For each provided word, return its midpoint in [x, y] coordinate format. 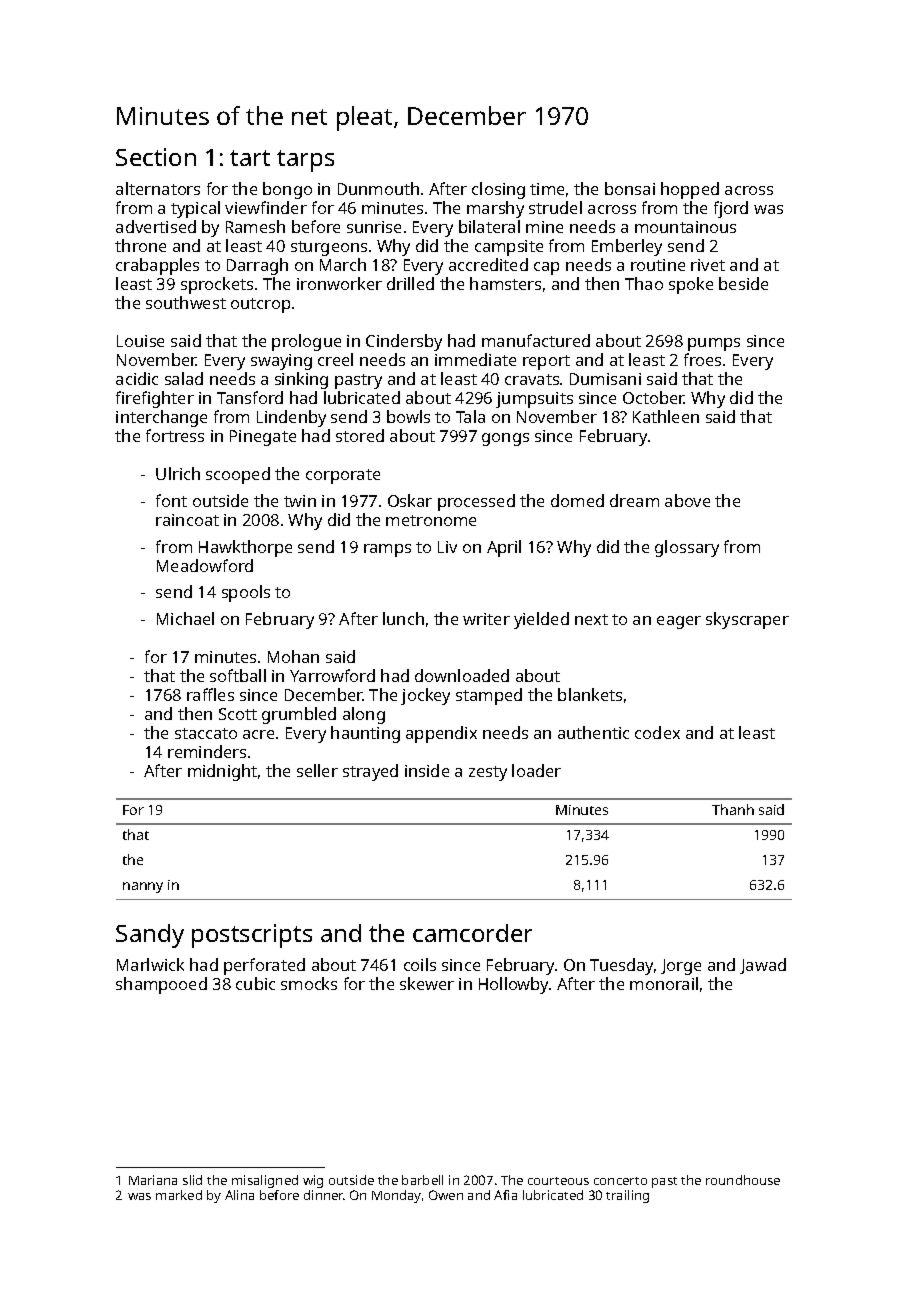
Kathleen [666, 416]
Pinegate [263, 438]
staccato [206, 733]
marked [179, 1195]
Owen [446, 1195]
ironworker [339, 283]
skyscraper [747, 620]
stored [360, 435]
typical [195, 209]
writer [486, 619]
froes [702, 359]
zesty [488, 773]
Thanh [733, 809]
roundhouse [743, 1180]
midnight [222, 772]
